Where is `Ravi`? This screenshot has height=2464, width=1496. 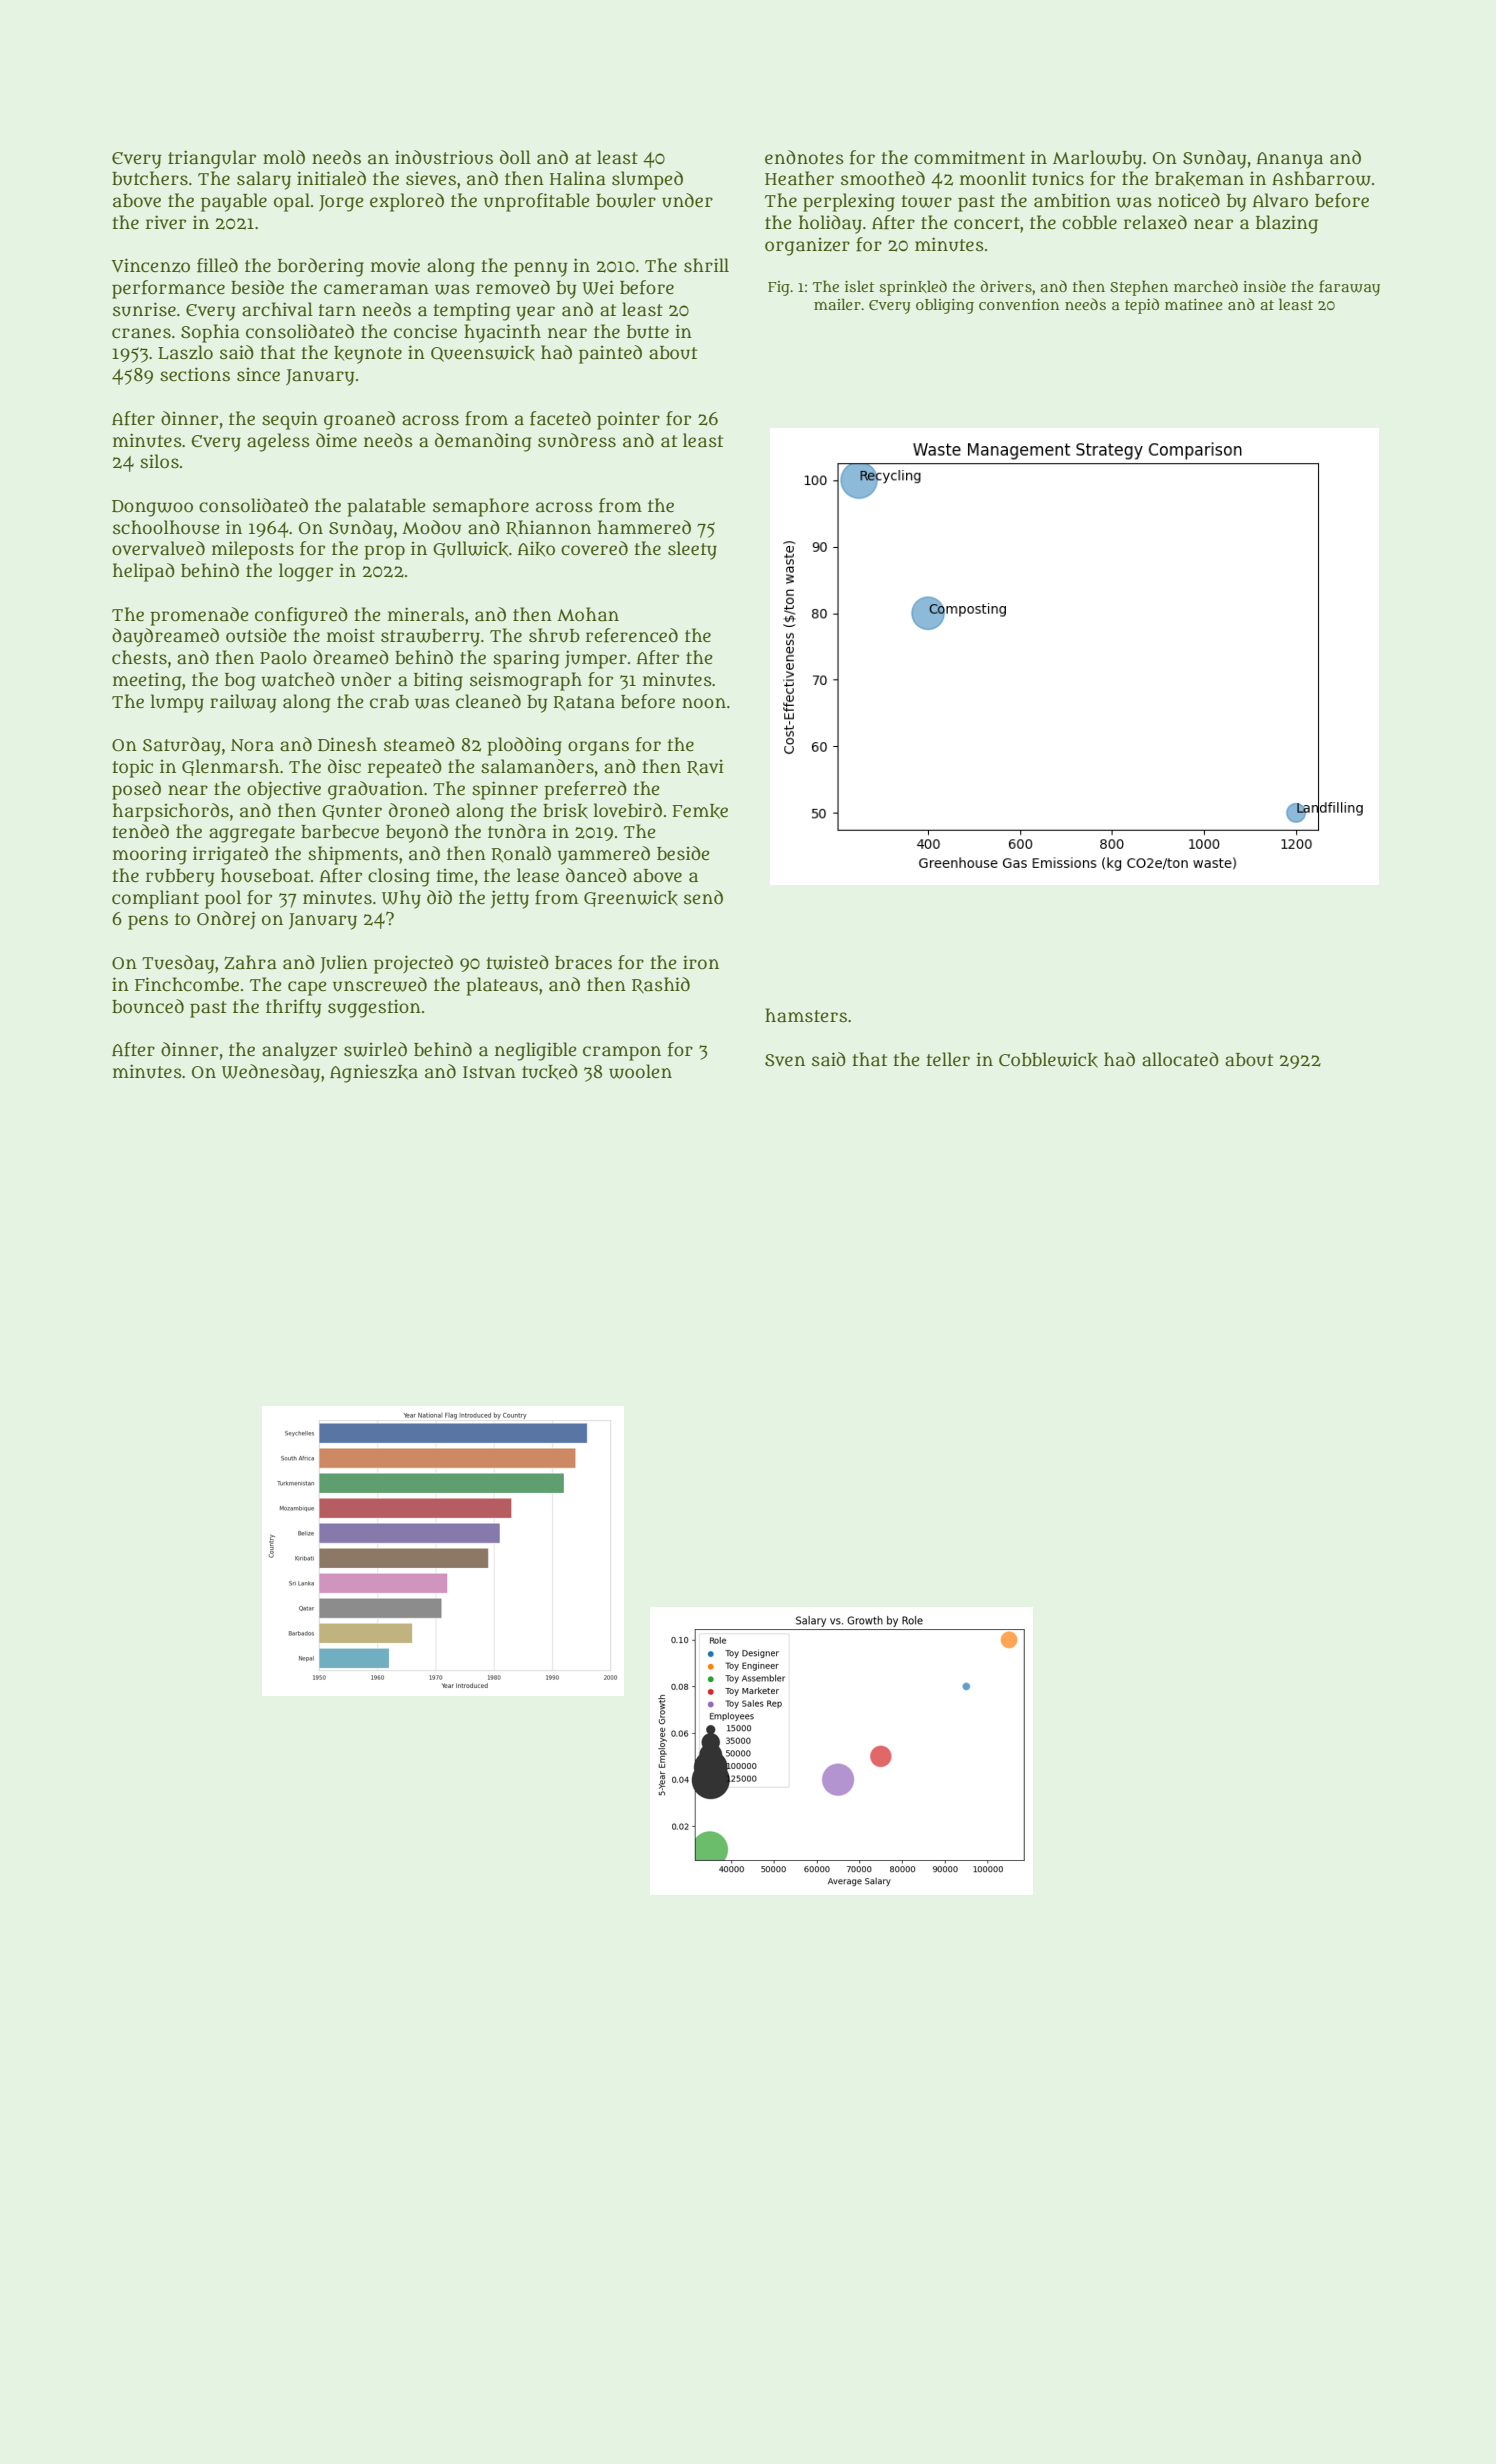 Ravi is located at coordinates (705, 768).
